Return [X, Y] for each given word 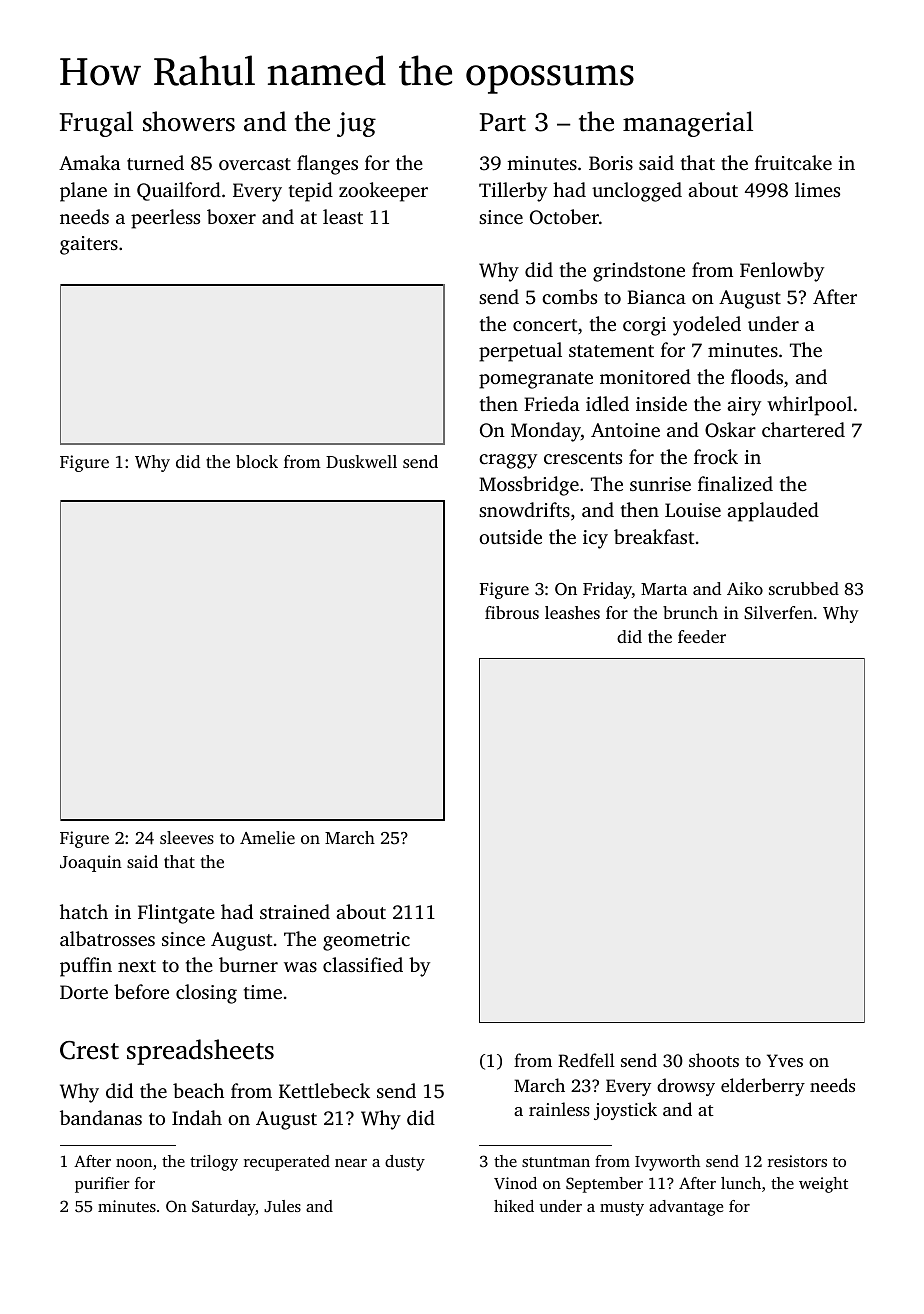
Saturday [224, 1208]
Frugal [96, 124]
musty [622, 1209]
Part [502, 122]
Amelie [267, 837]
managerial [688, 124]
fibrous [512, 612]
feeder [702, 636]
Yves [785, 1060]
